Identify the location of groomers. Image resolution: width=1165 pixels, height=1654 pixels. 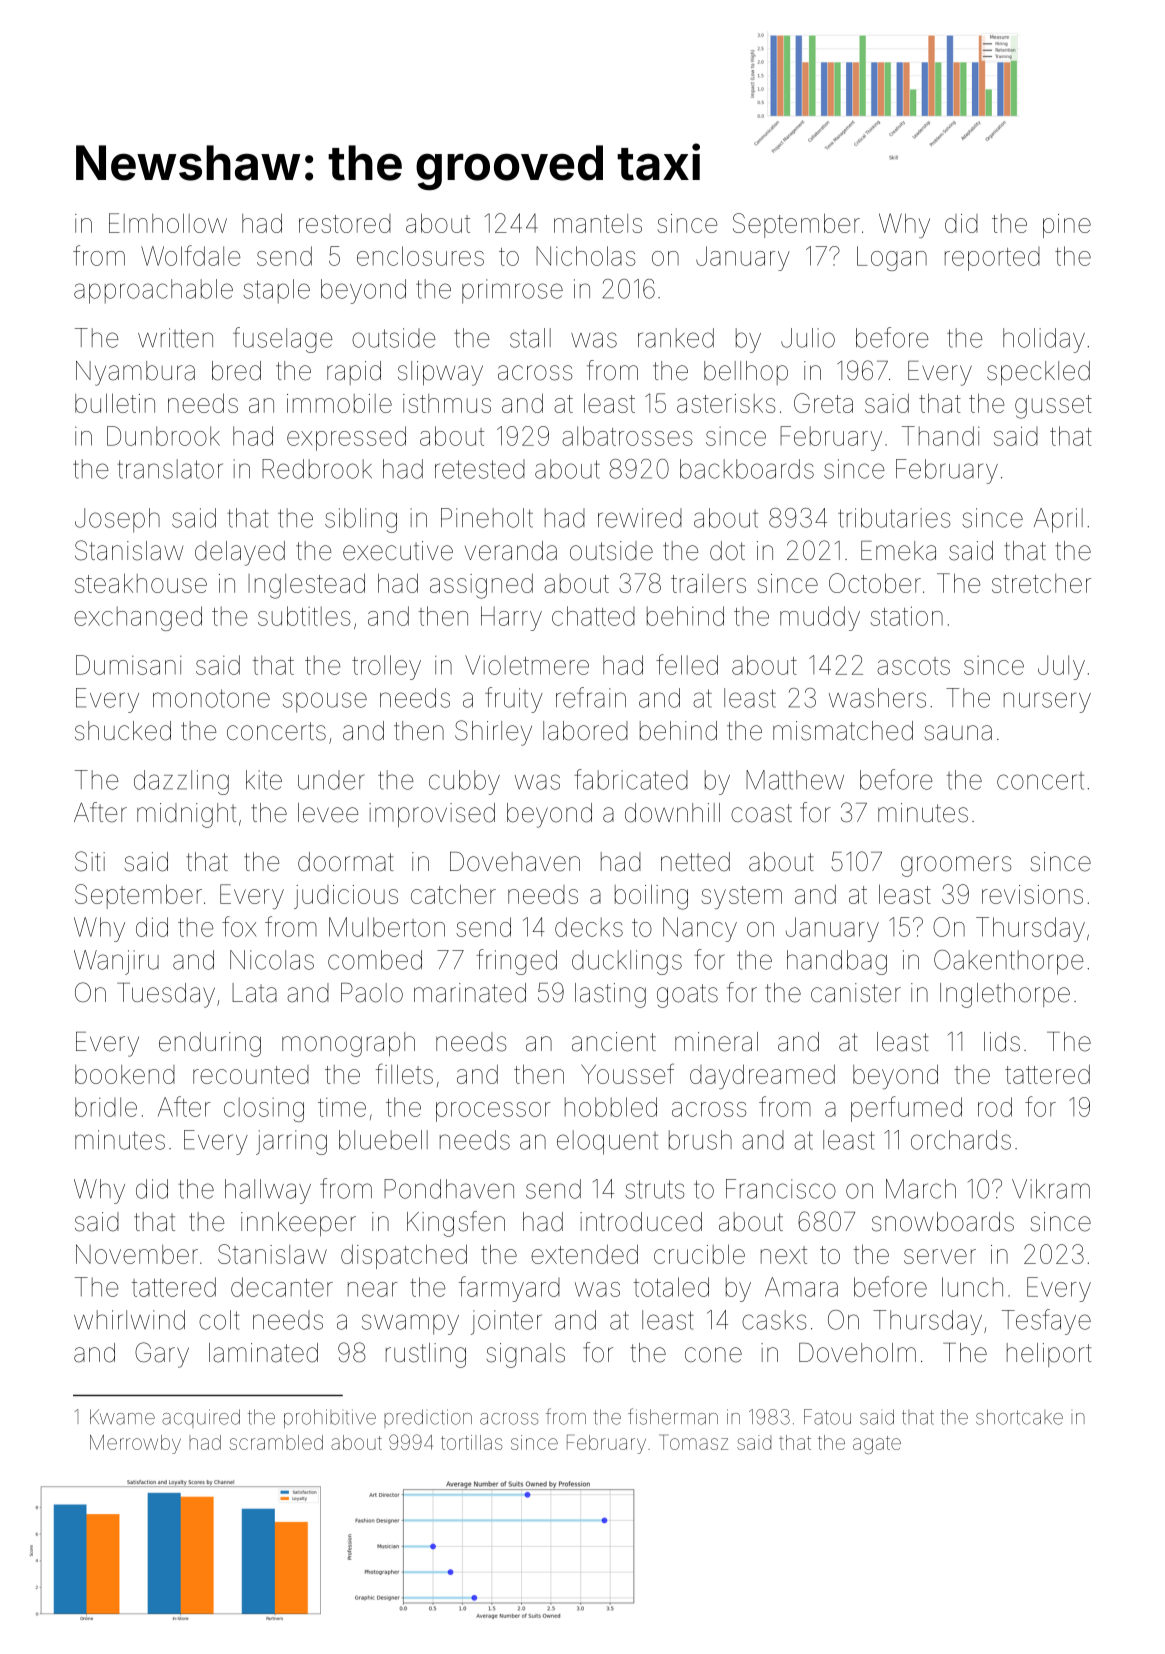
(956, 866).
